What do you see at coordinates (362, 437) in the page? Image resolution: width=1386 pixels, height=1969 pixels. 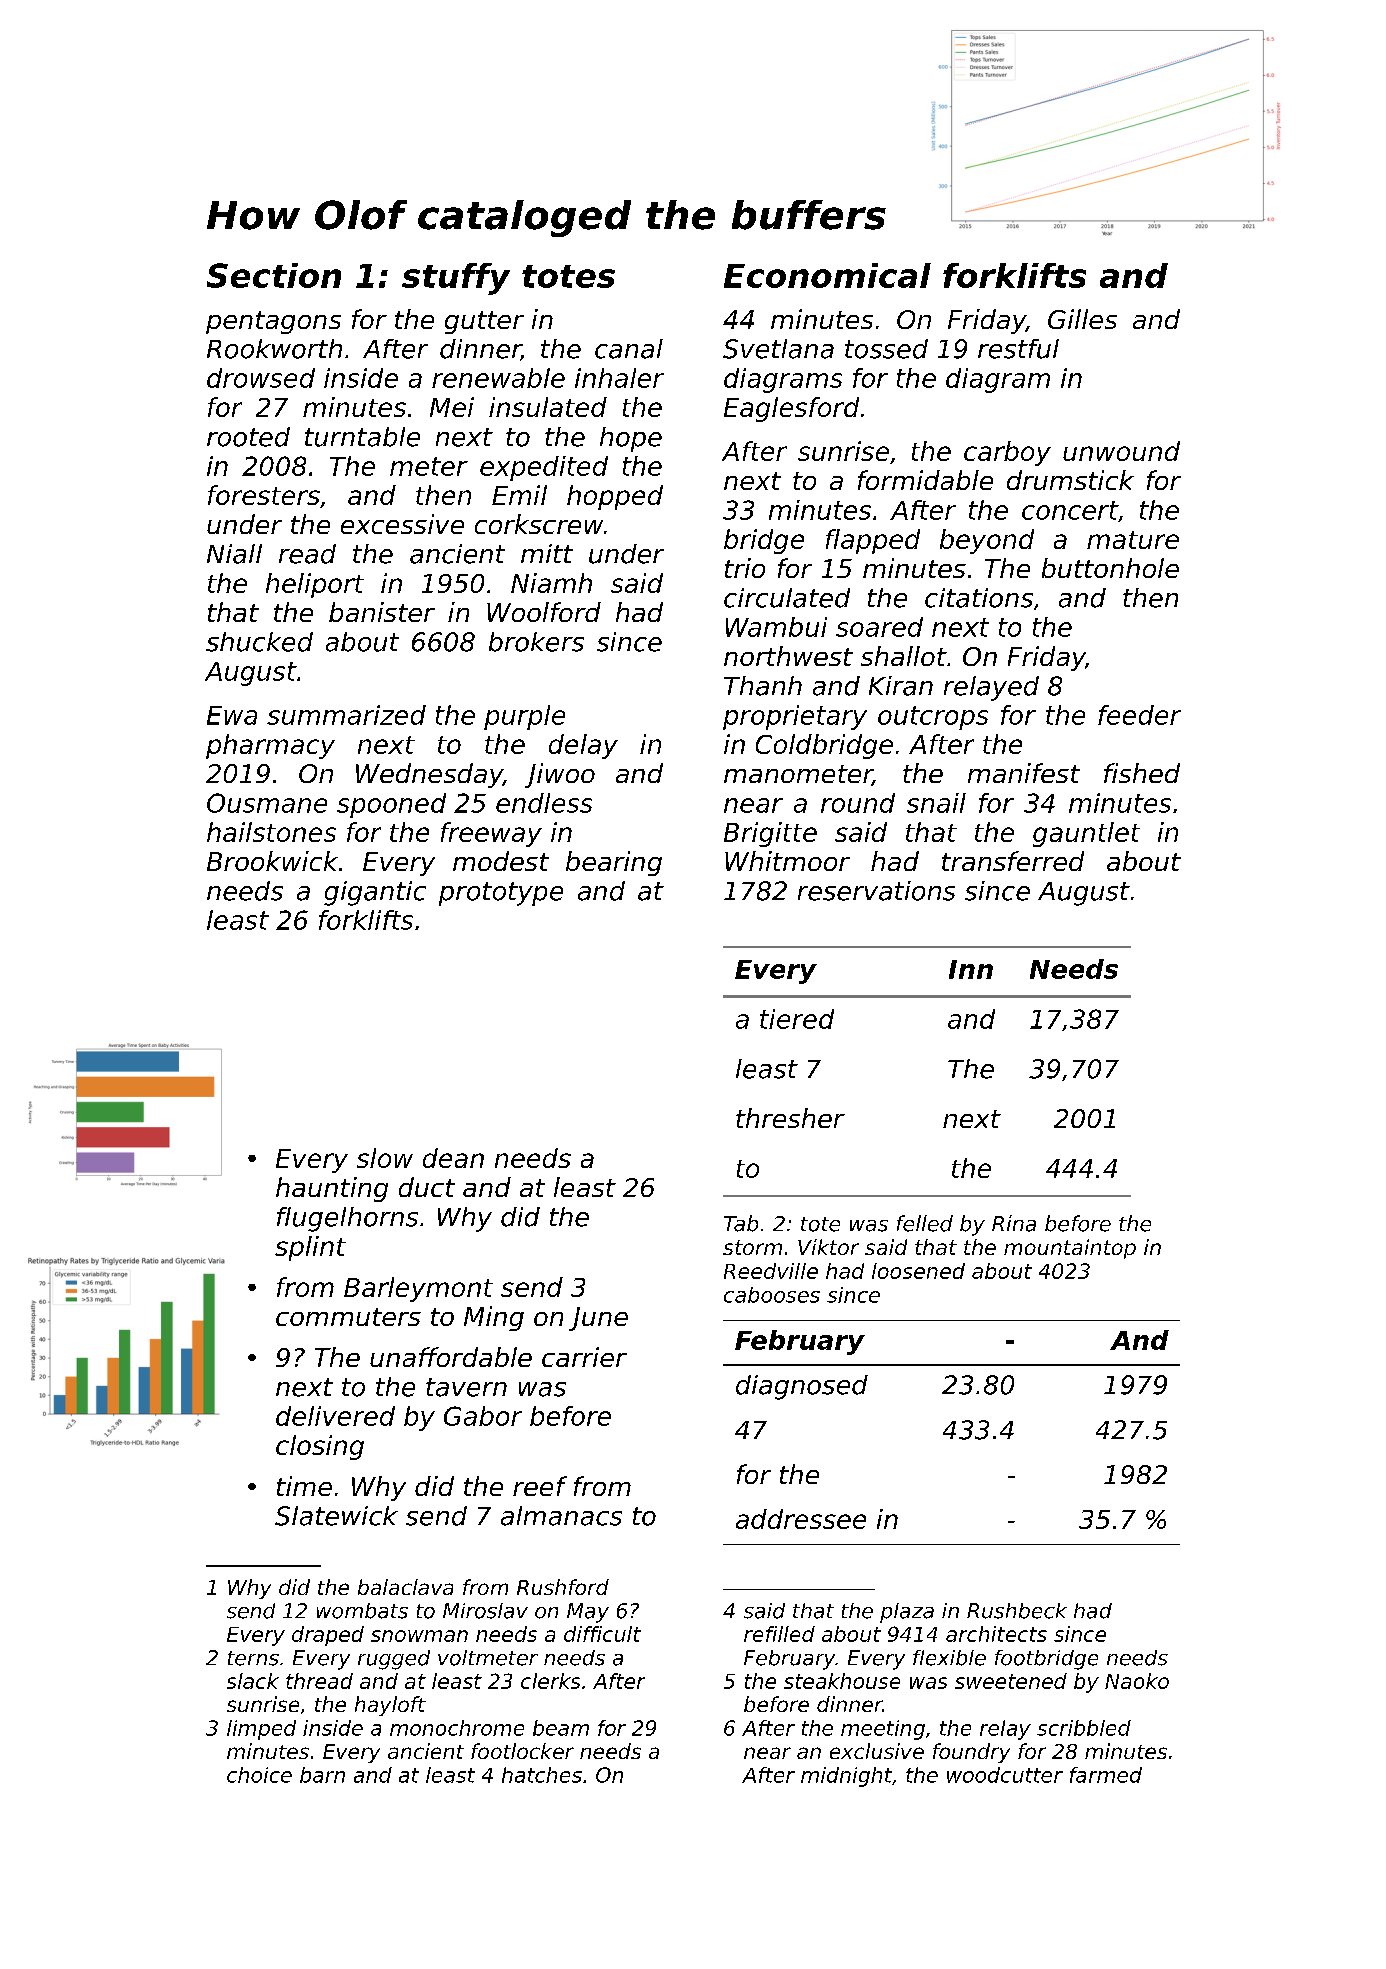 I see `turntable` at bounding box center [362, 437].
